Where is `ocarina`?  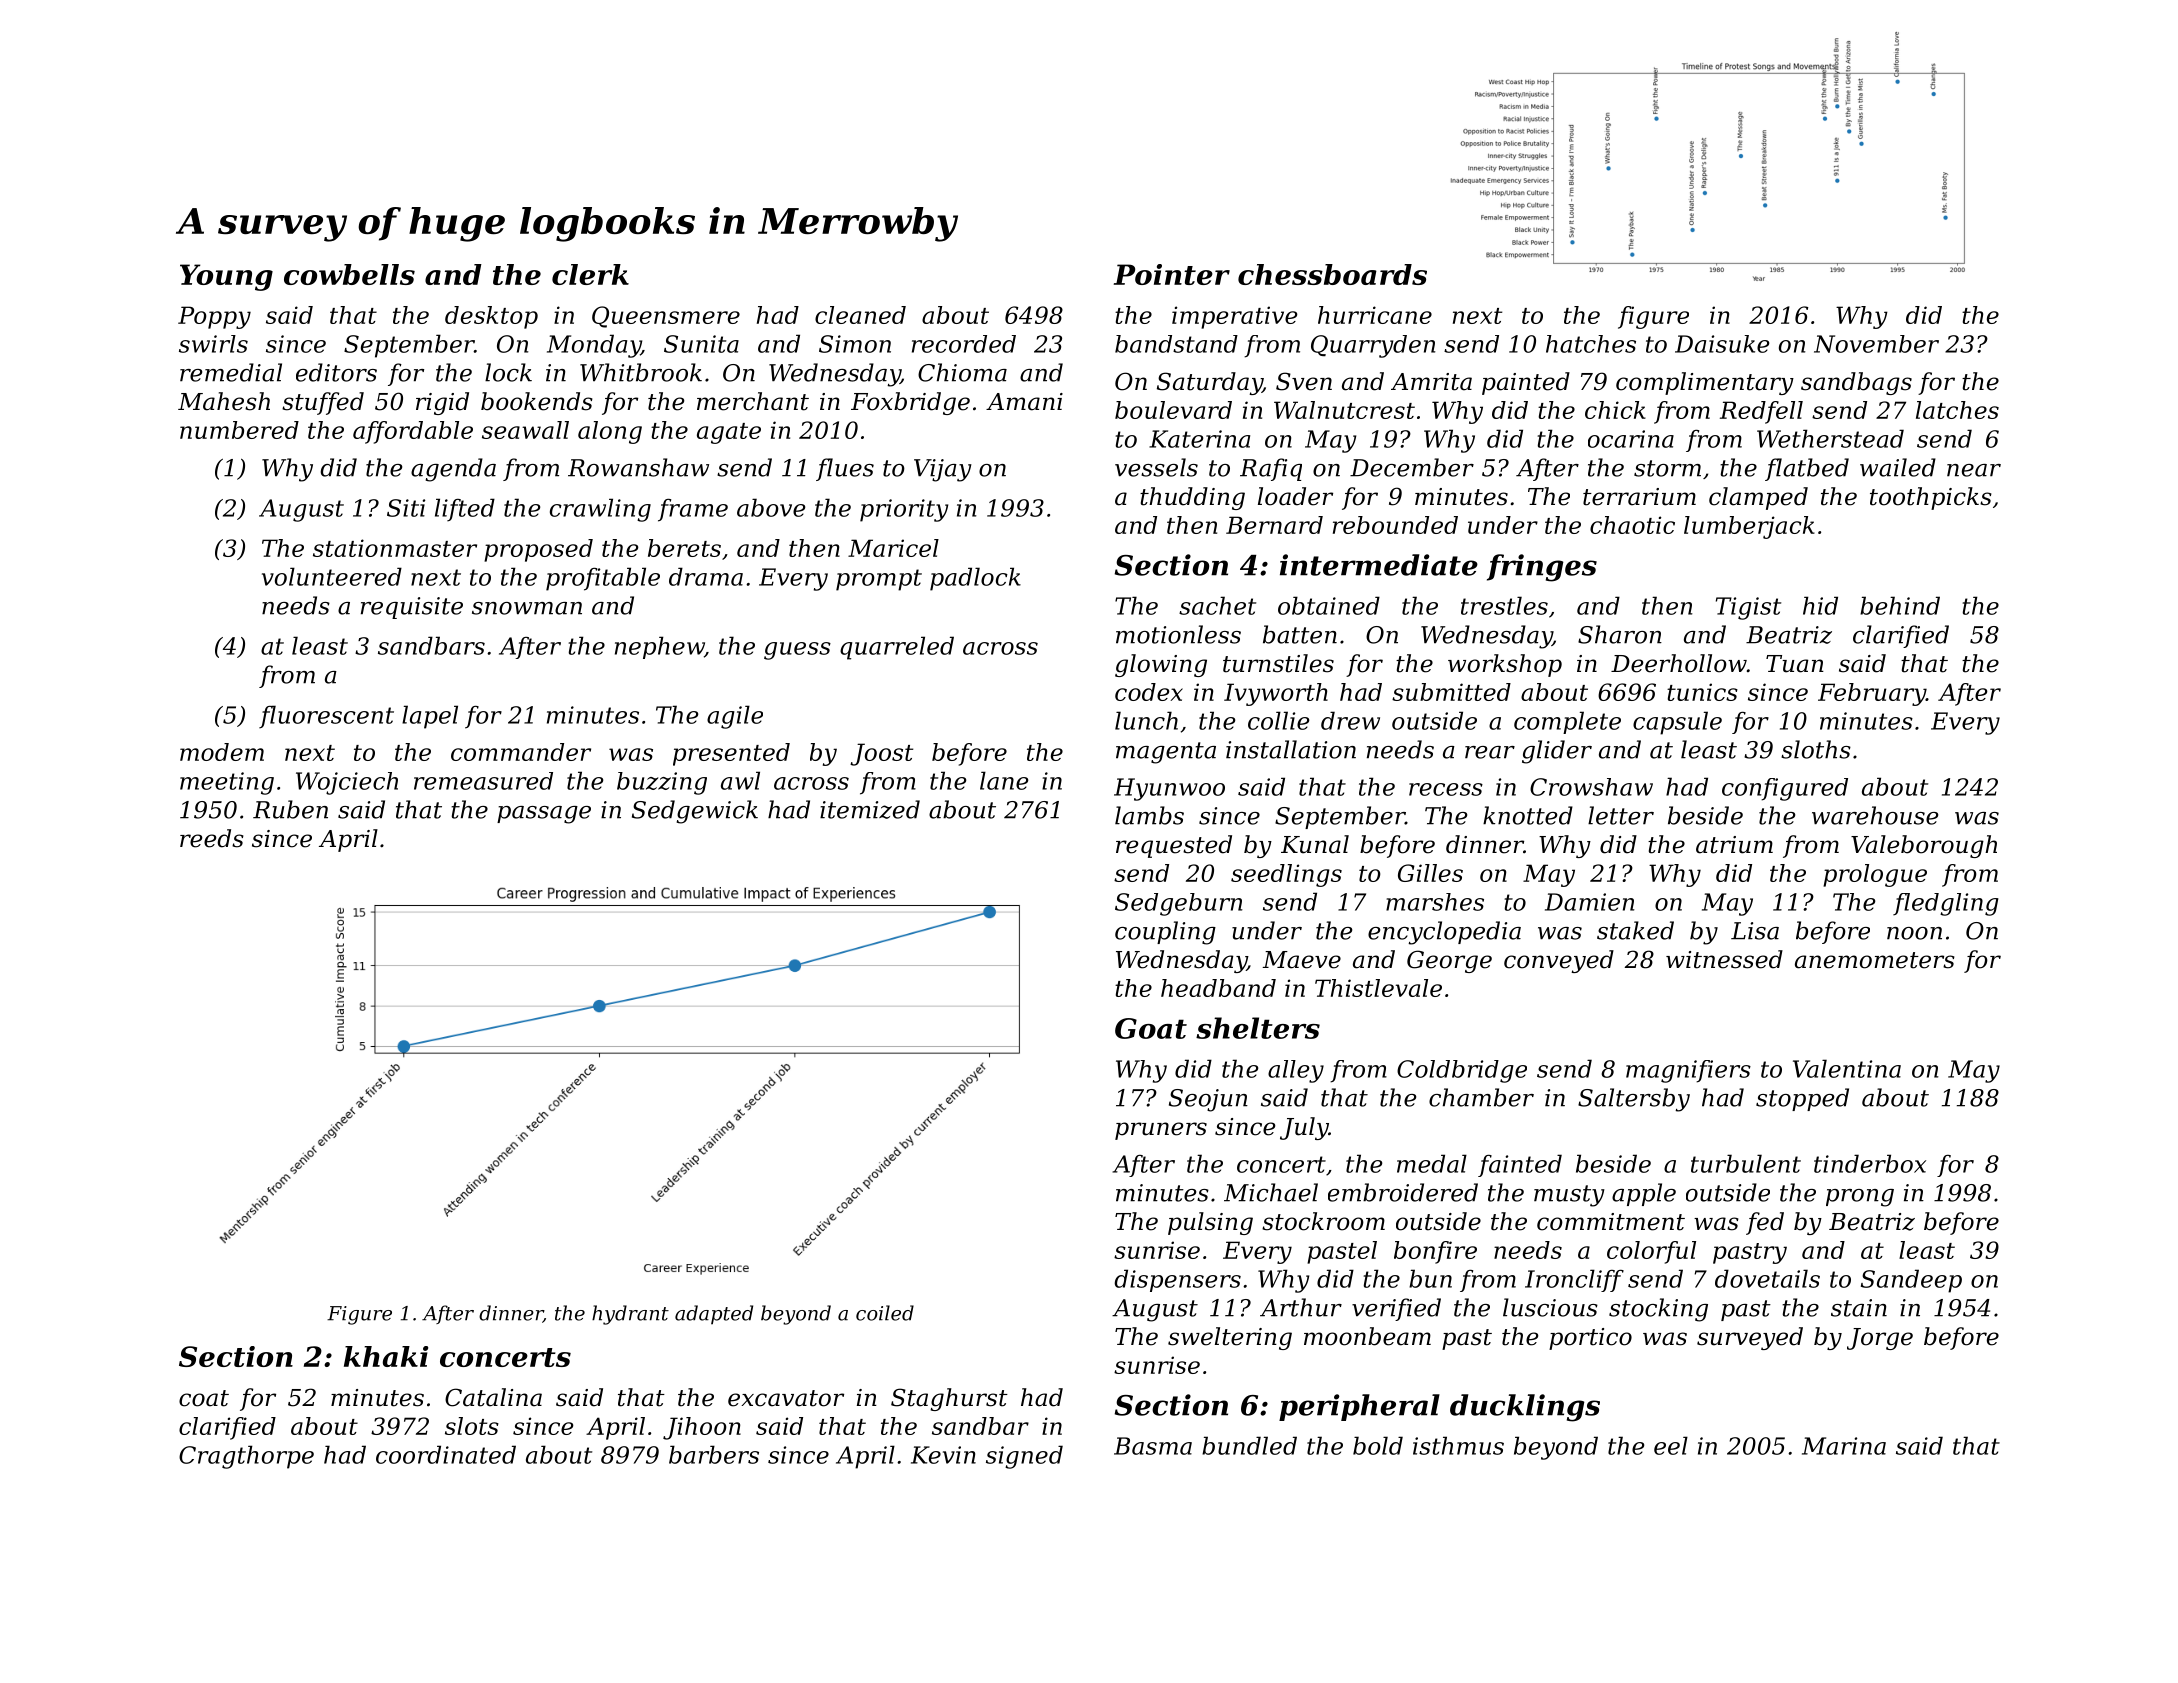
ocarina is located at coordinates (1631, 439).
